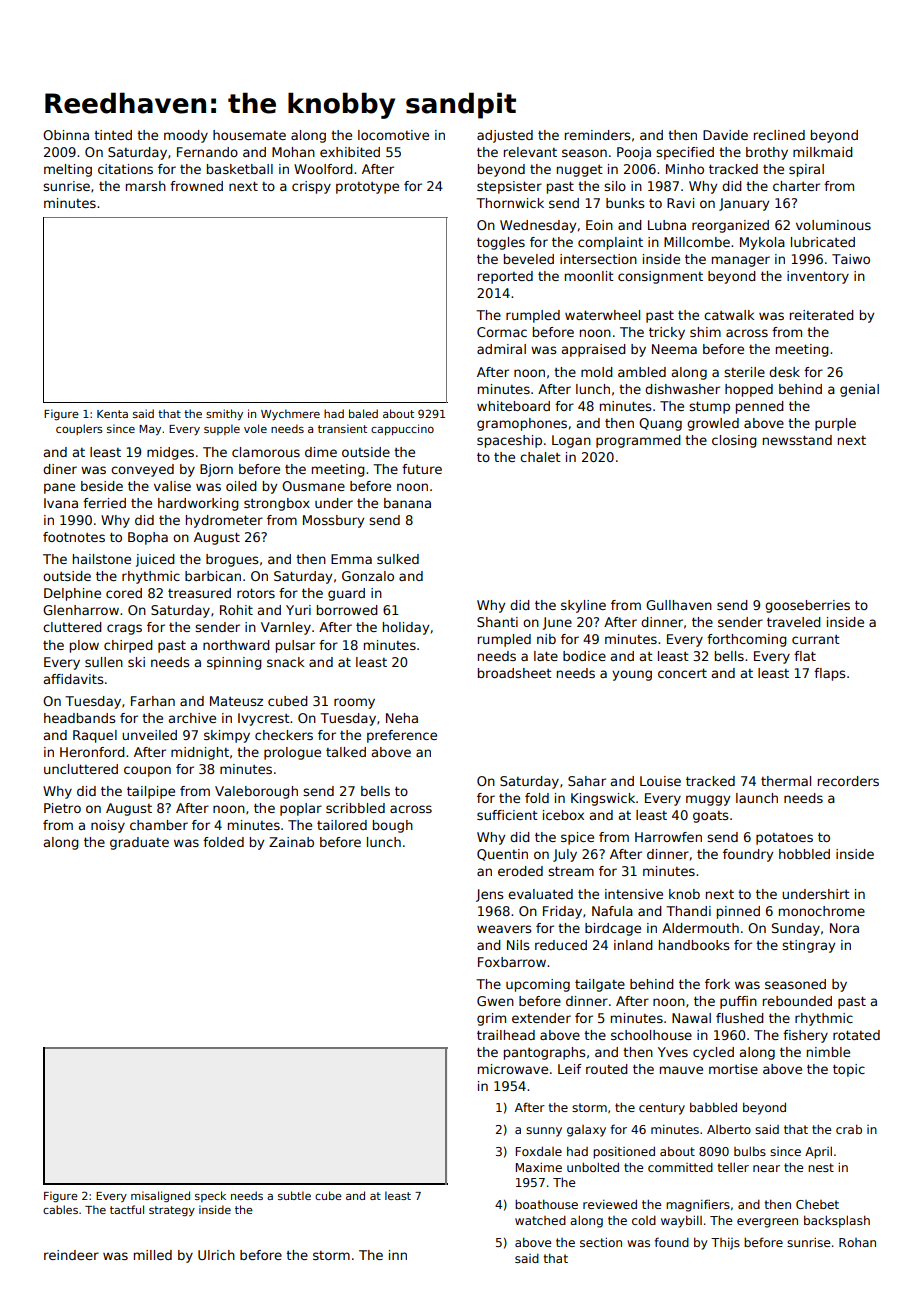 The image size is (924, 1308). Describe the element at coordinates (779, 135) in the page. I see `reclined` at that location.
